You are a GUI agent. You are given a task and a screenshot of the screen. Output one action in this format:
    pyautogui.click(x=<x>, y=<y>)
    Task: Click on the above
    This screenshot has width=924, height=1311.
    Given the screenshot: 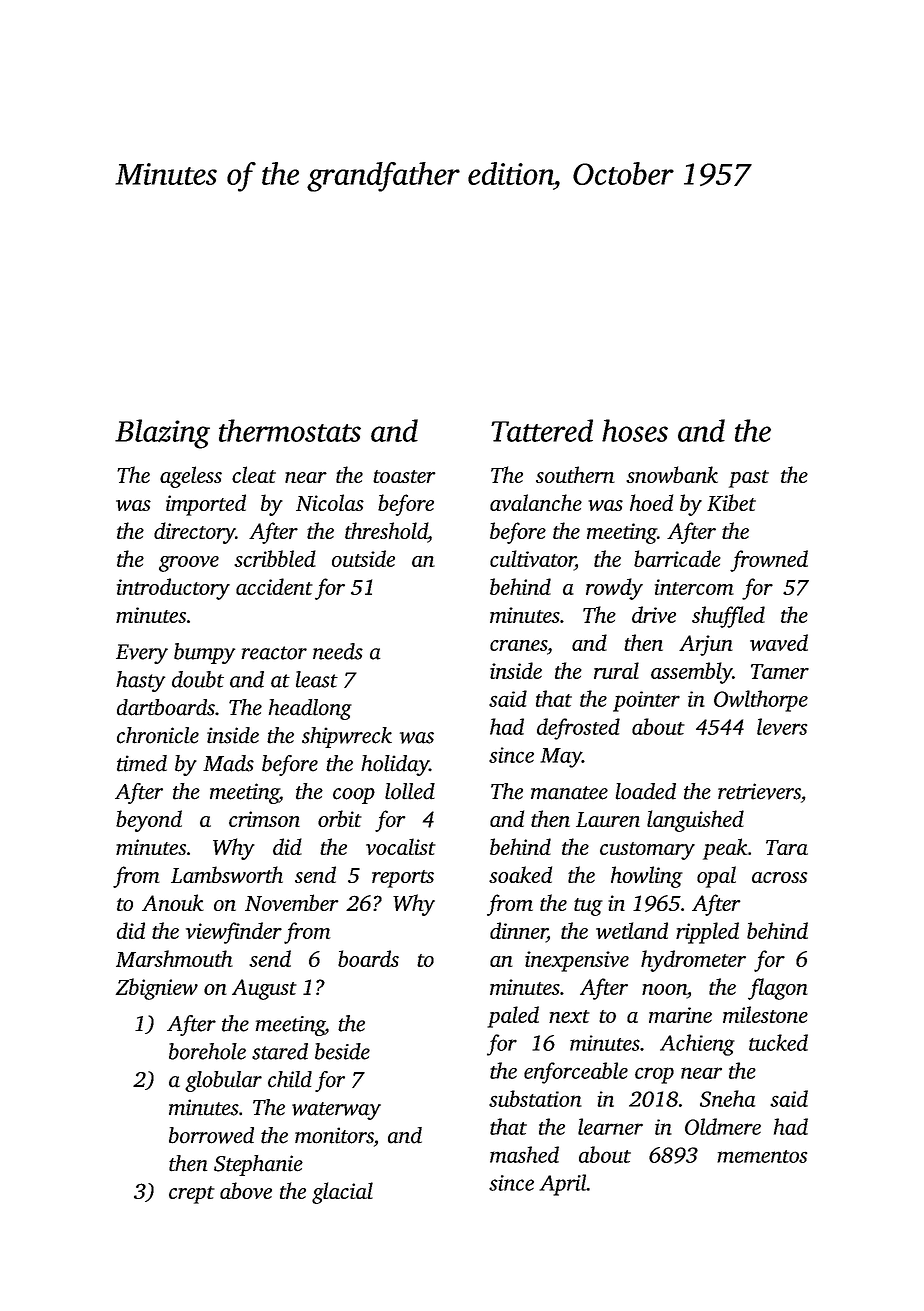 What is the action you would take?
    pyautogui.click(x=246, y=1190)
